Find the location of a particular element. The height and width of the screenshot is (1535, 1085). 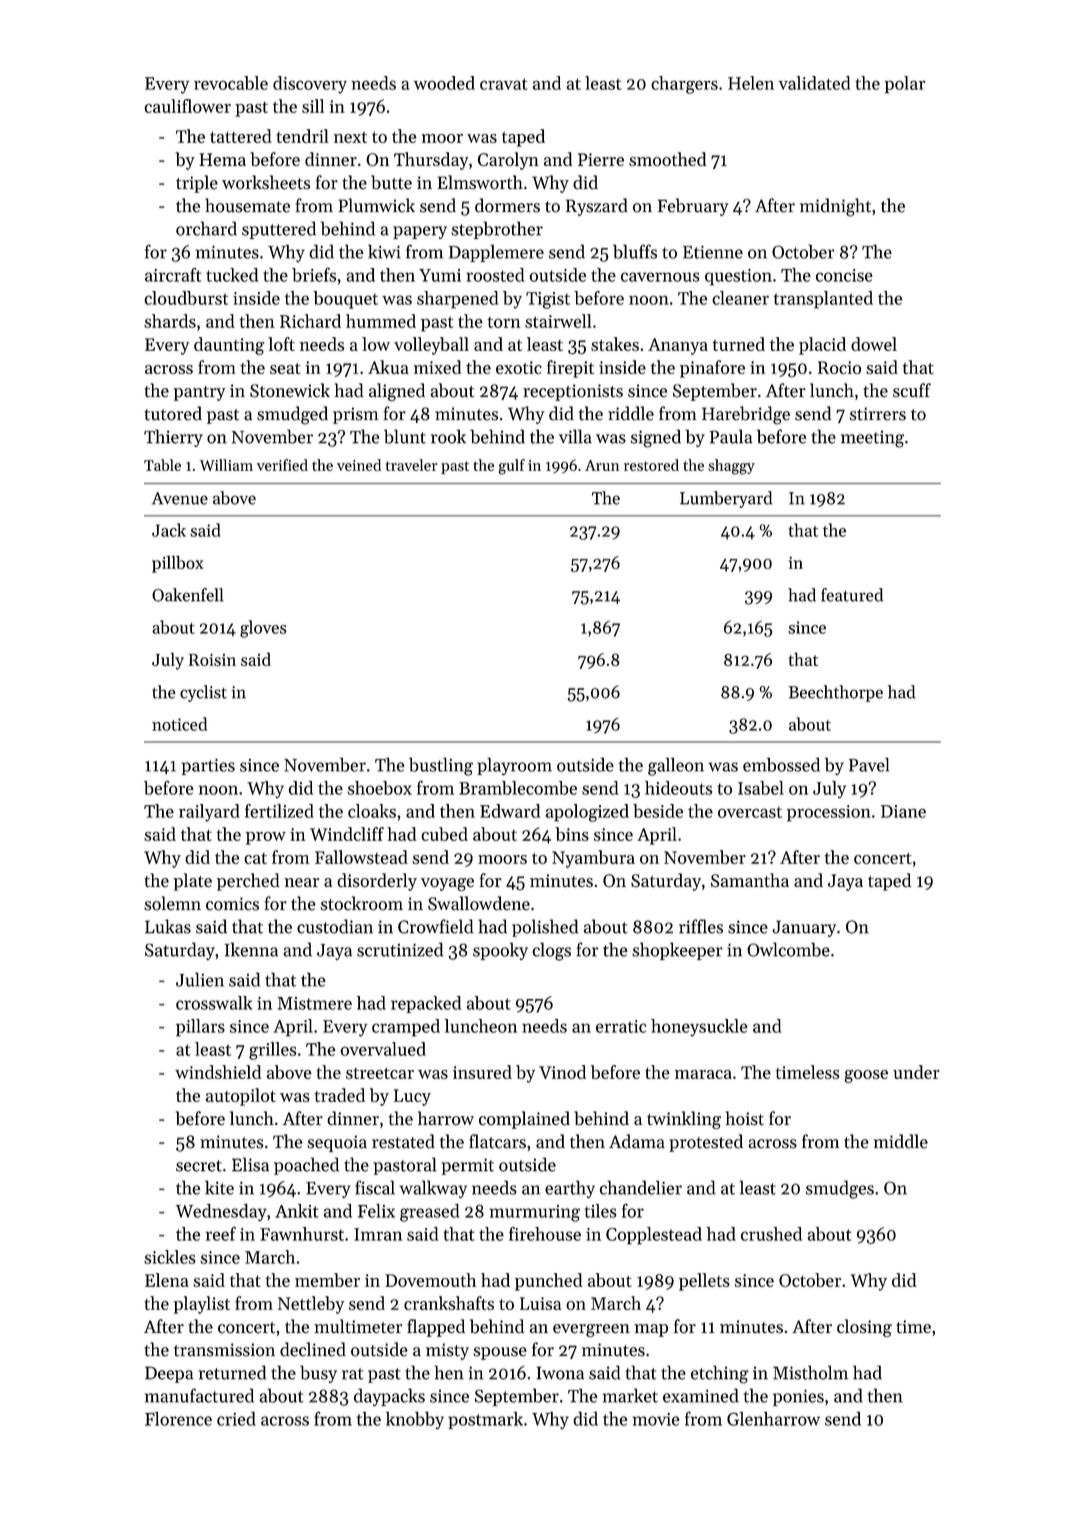

galleon is located at coordinates (676, 766).
